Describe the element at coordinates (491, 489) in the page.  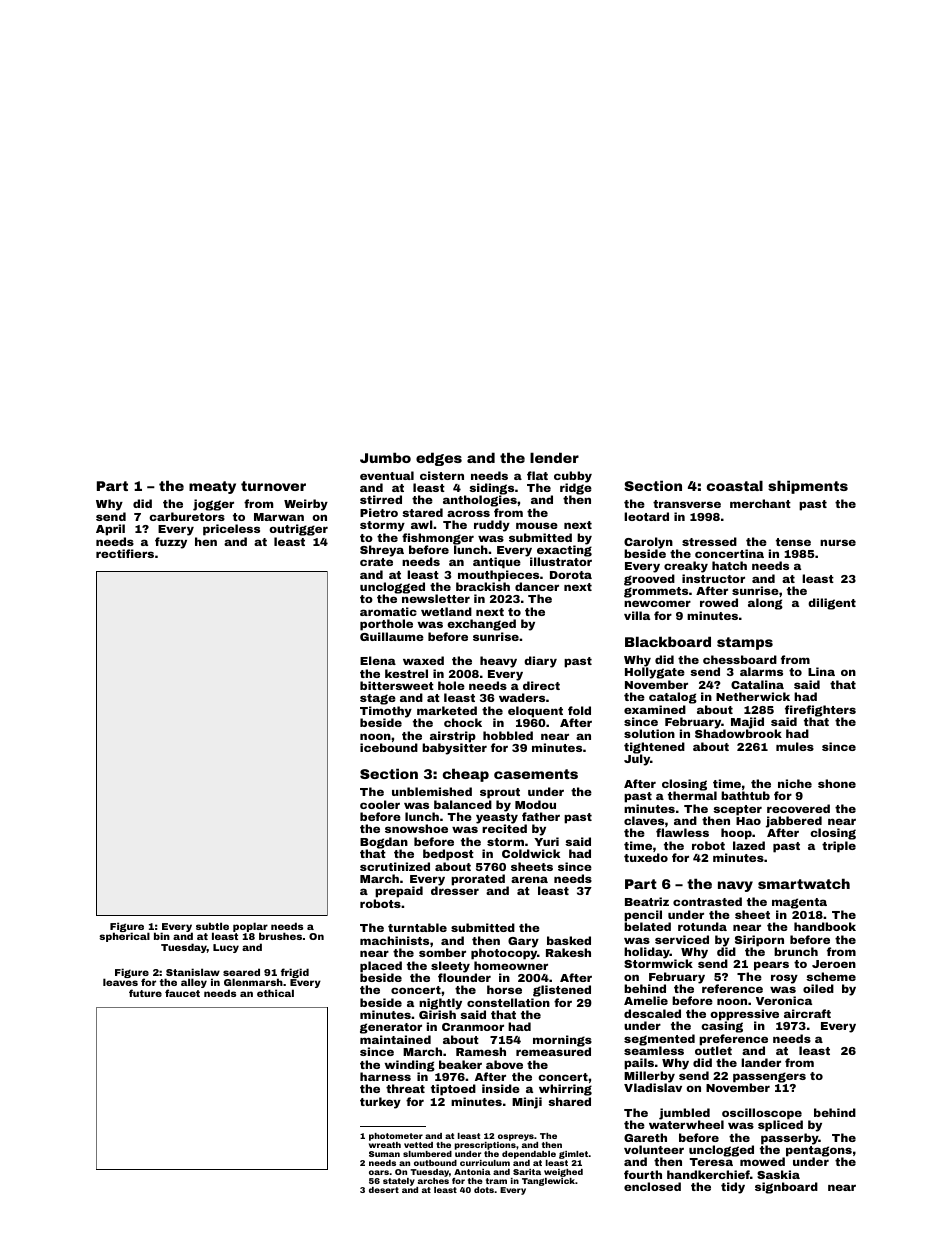
I see `sidings` at that location.
